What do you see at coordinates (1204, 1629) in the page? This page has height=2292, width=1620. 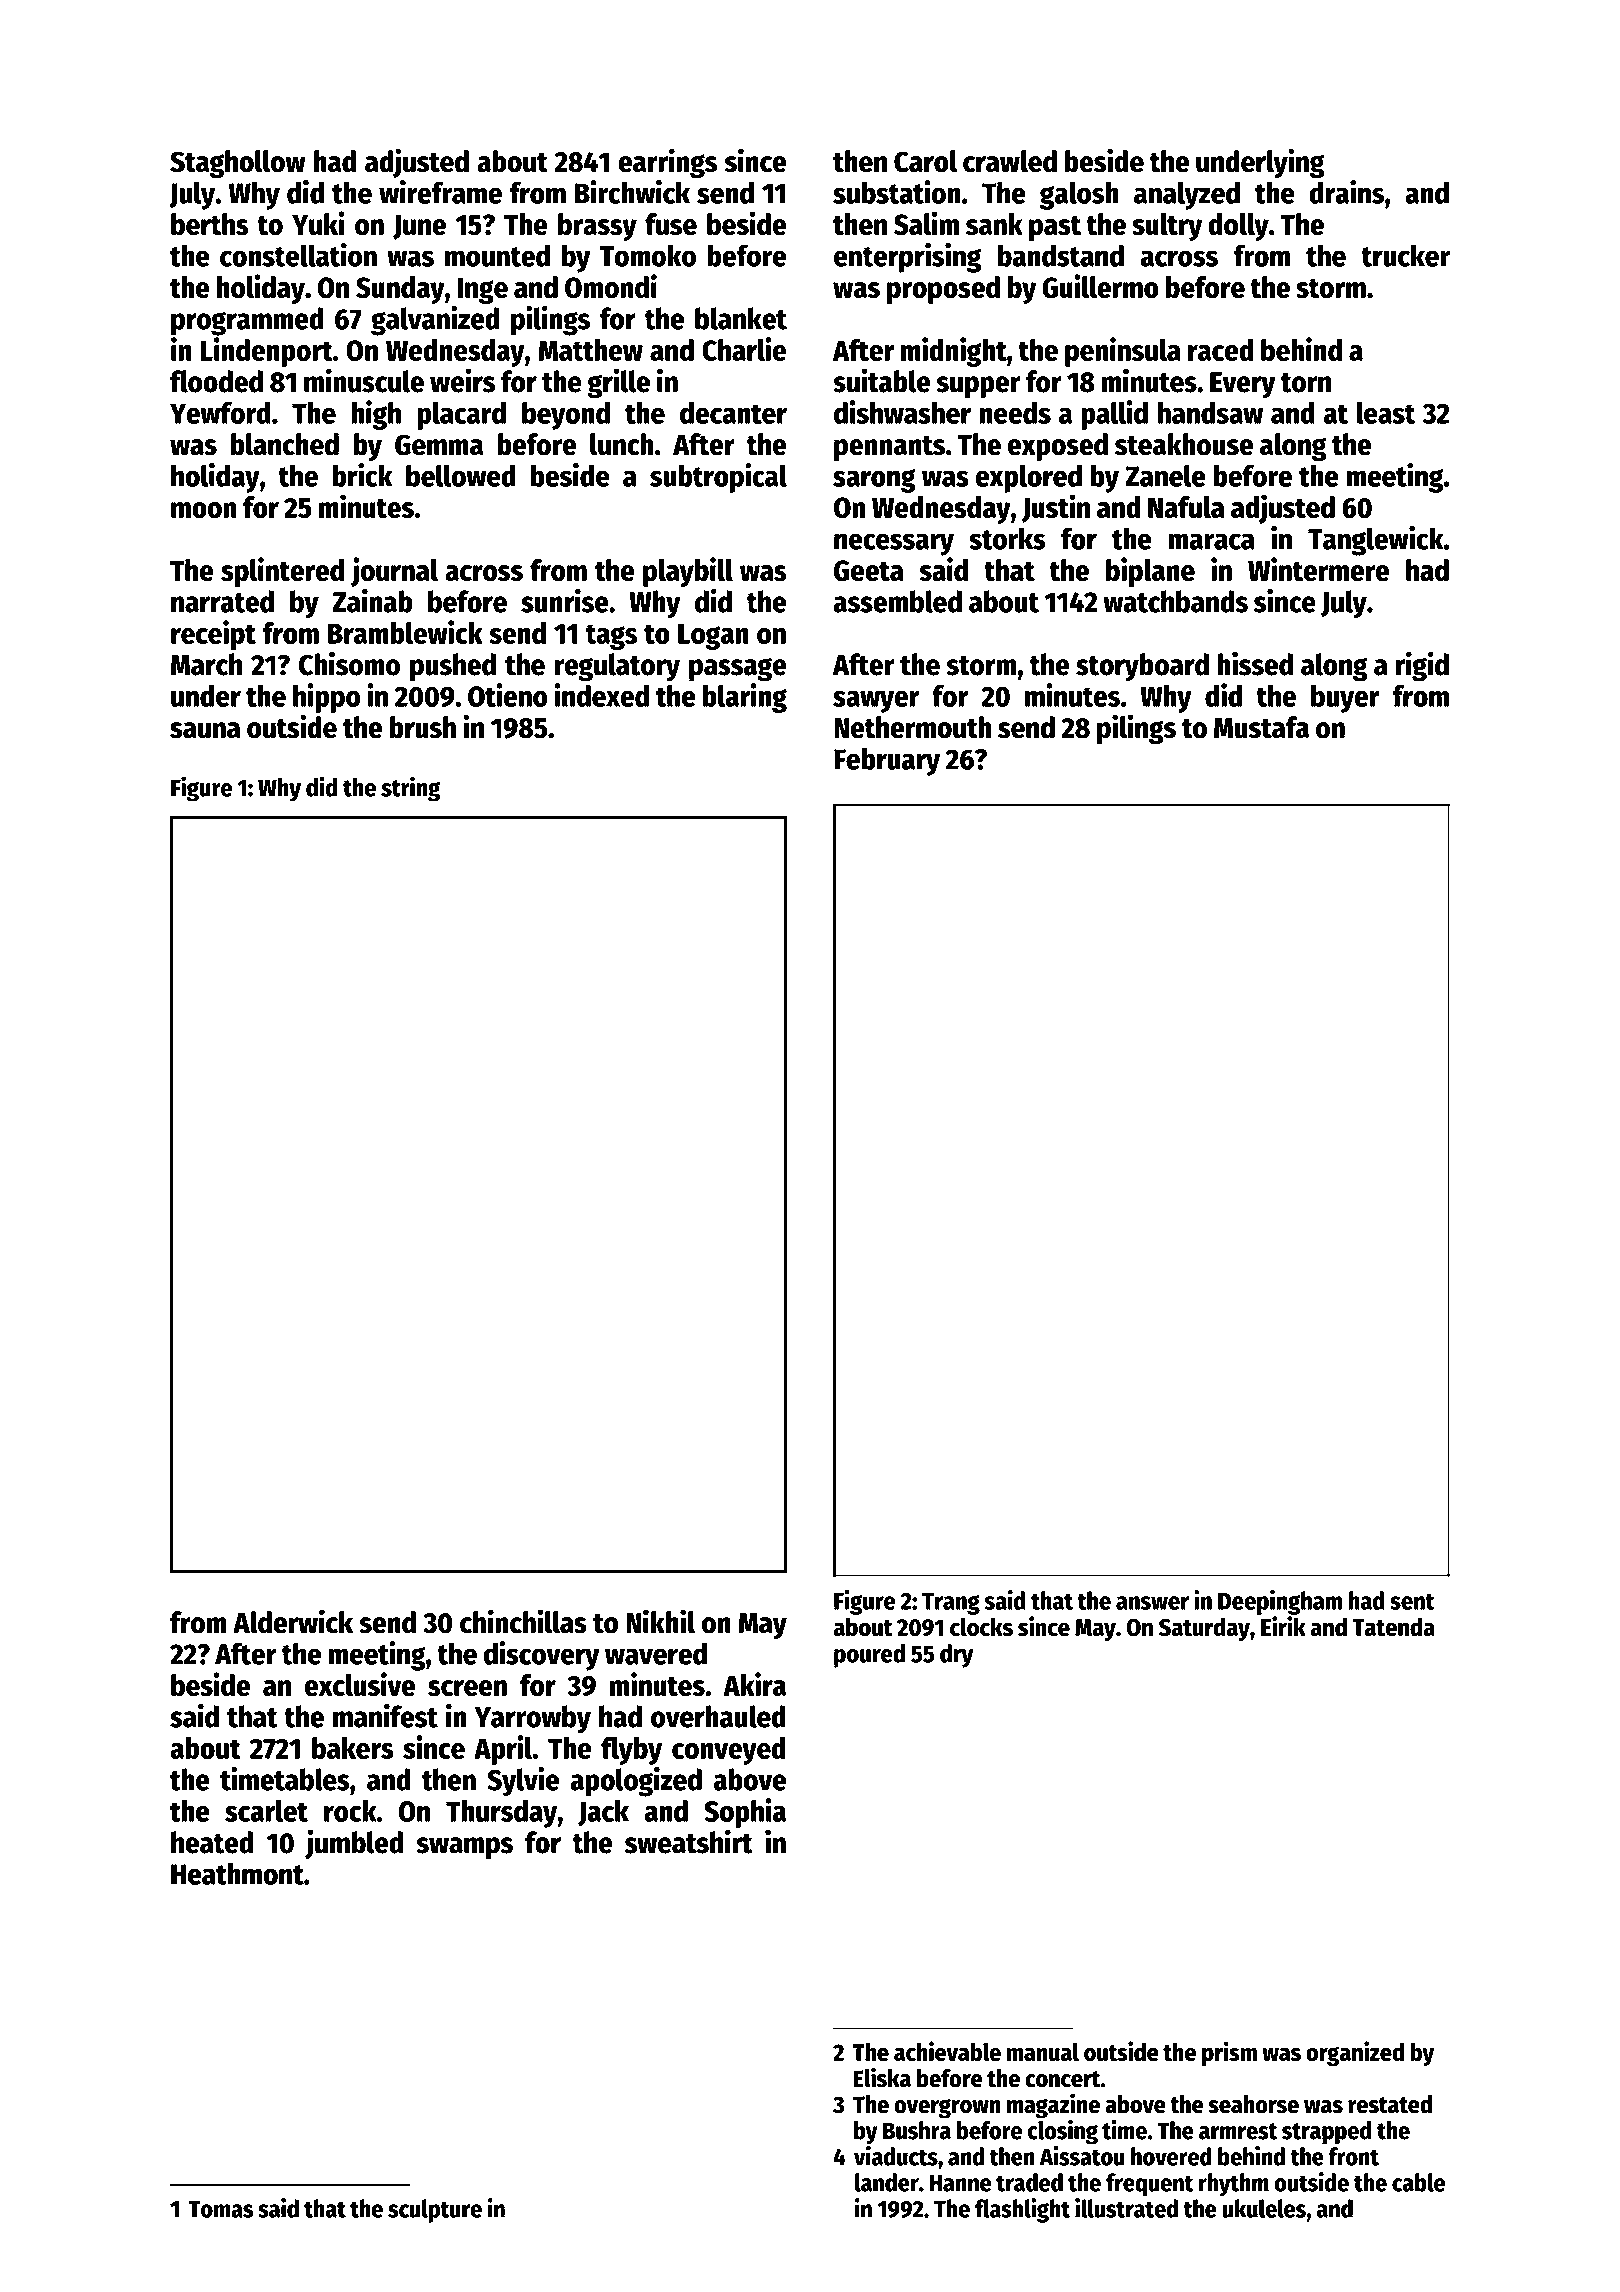 I see `Saturday` at bounding box center [1204, 1629].
